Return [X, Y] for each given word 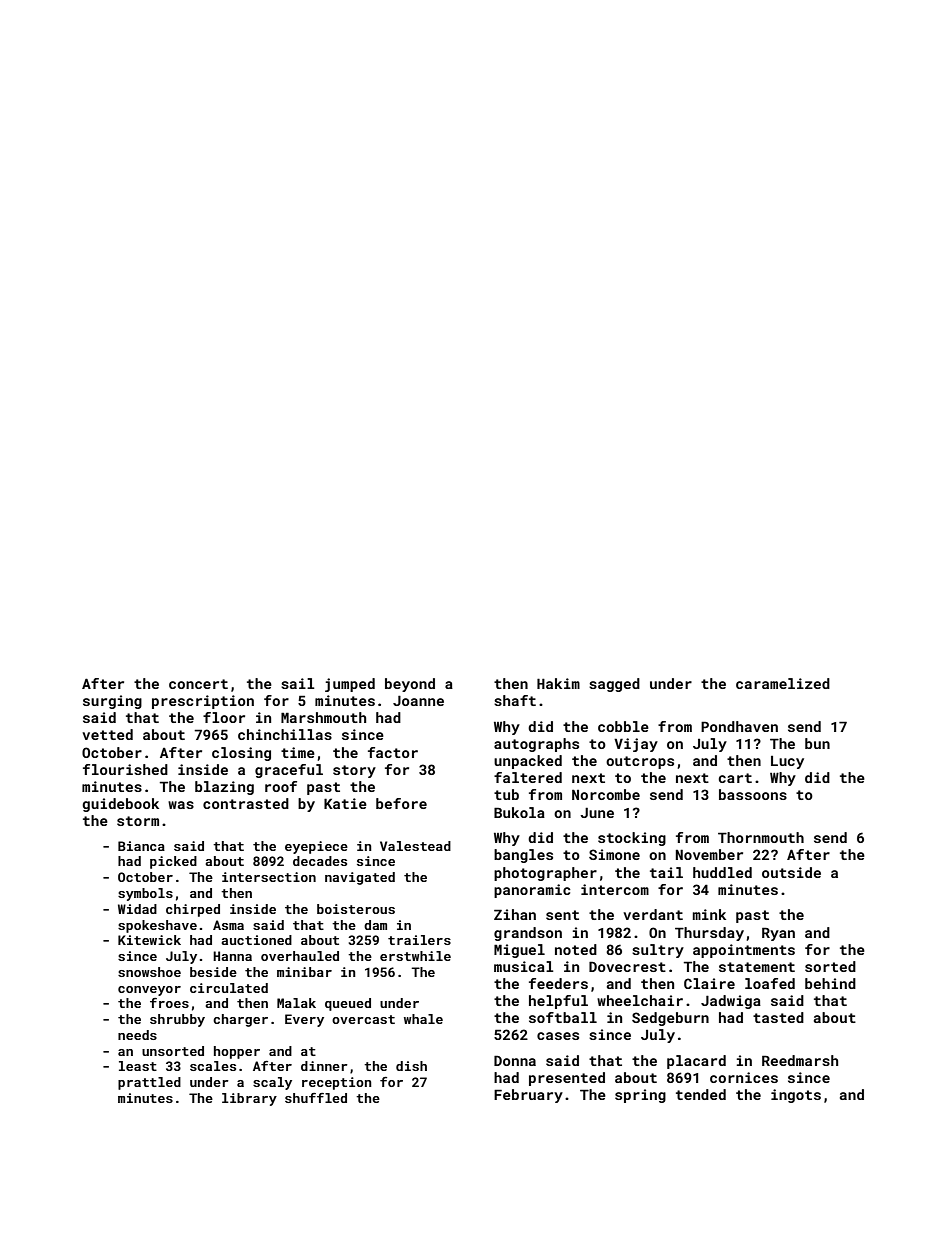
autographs [536, 745]
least [138, 1066]
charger [240, 1020]
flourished [125, 769]
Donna [515, 1060]
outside [791, 872]
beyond [410, 685]
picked [173, 862]
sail [298, 683]
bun [817, 743]
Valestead [415, 846]
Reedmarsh [800, 1060]
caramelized [783, 683]
